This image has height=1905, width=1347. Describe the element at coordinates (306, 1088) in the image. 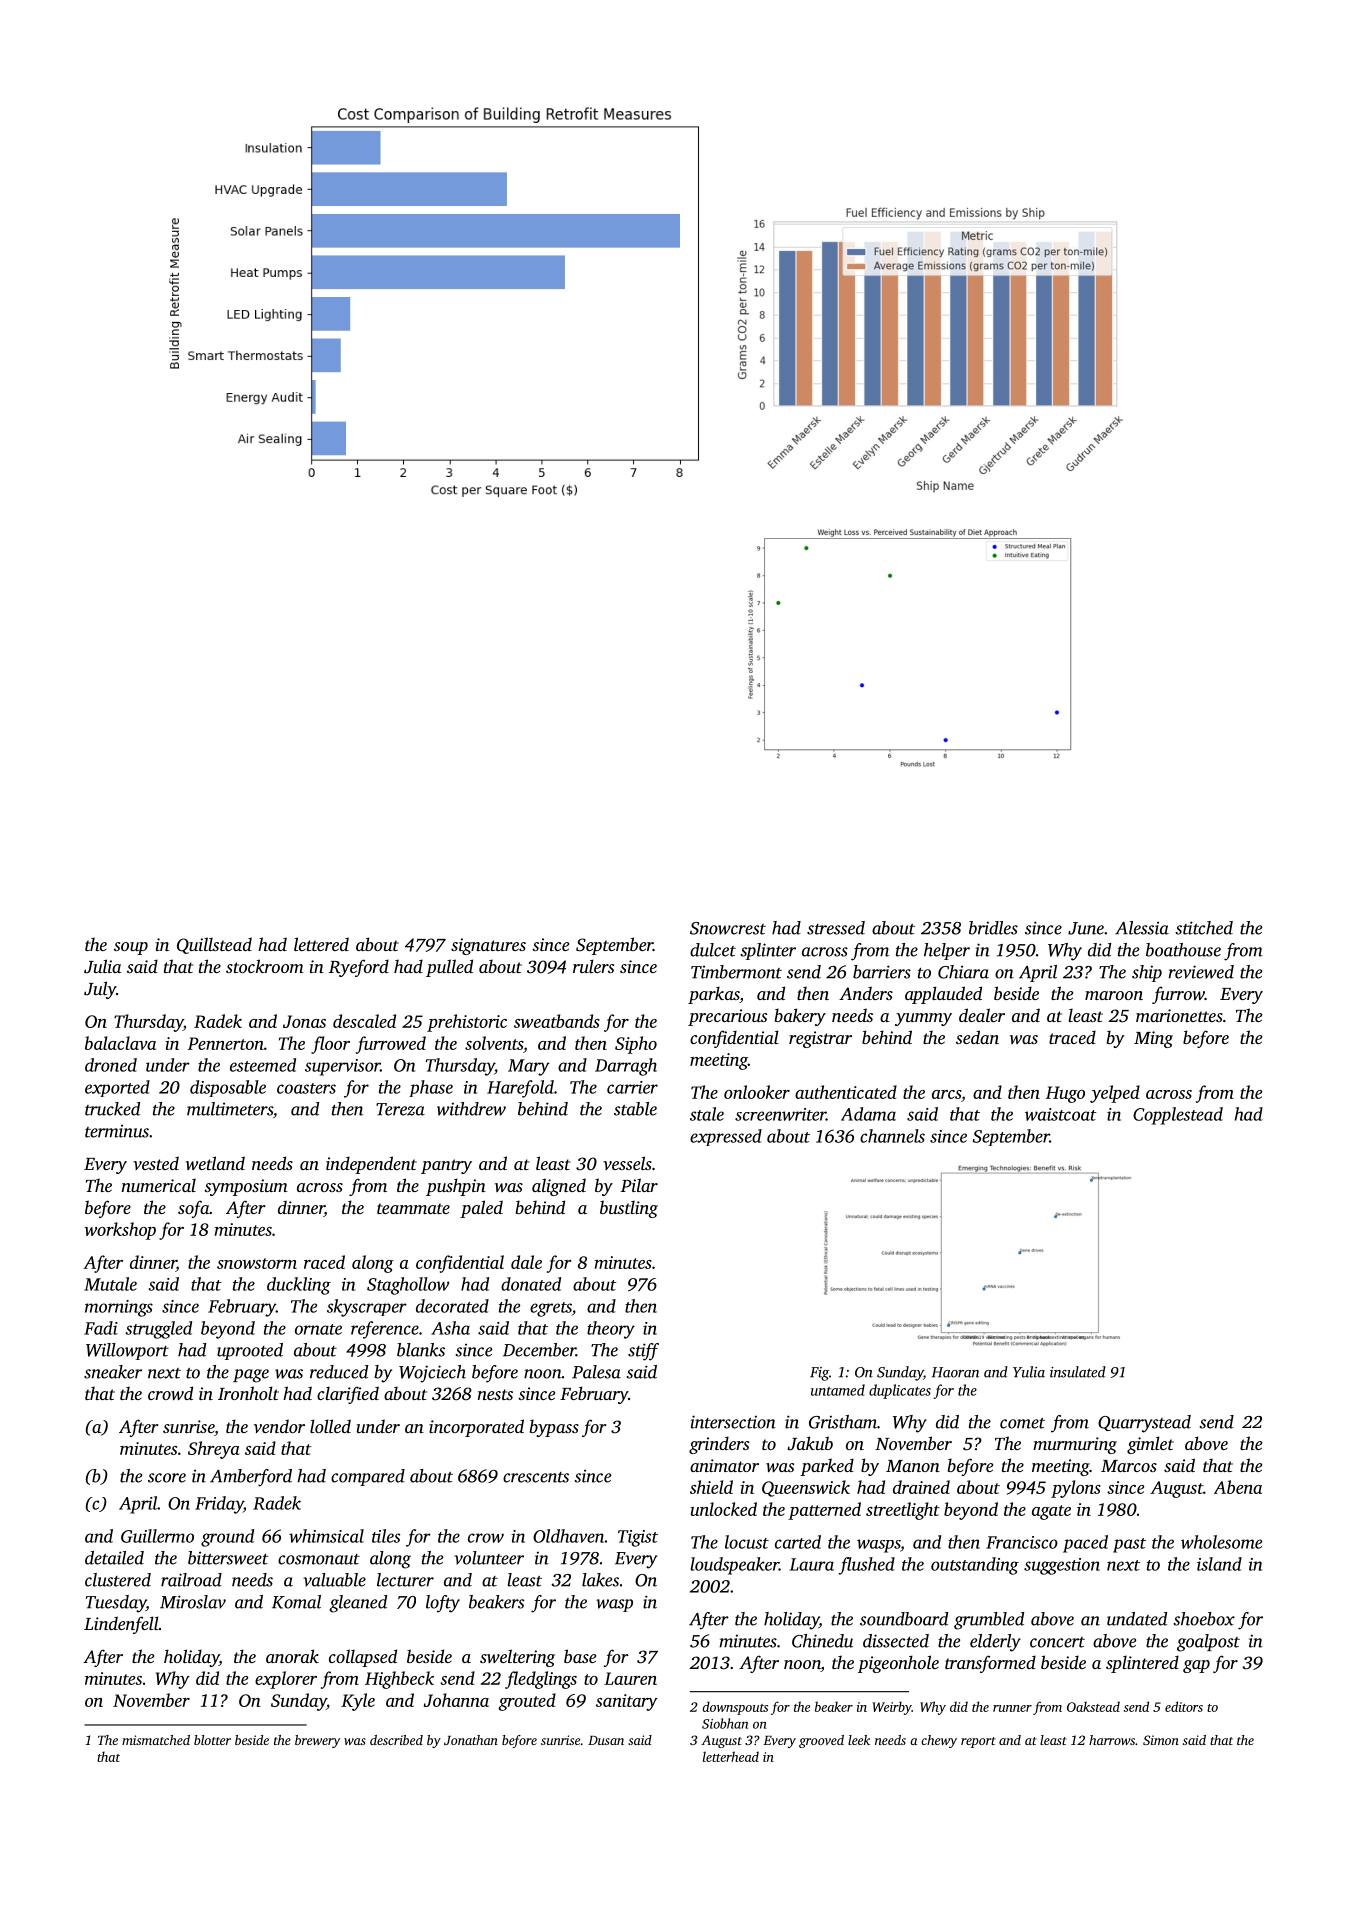

I see `coasters` at that location.
